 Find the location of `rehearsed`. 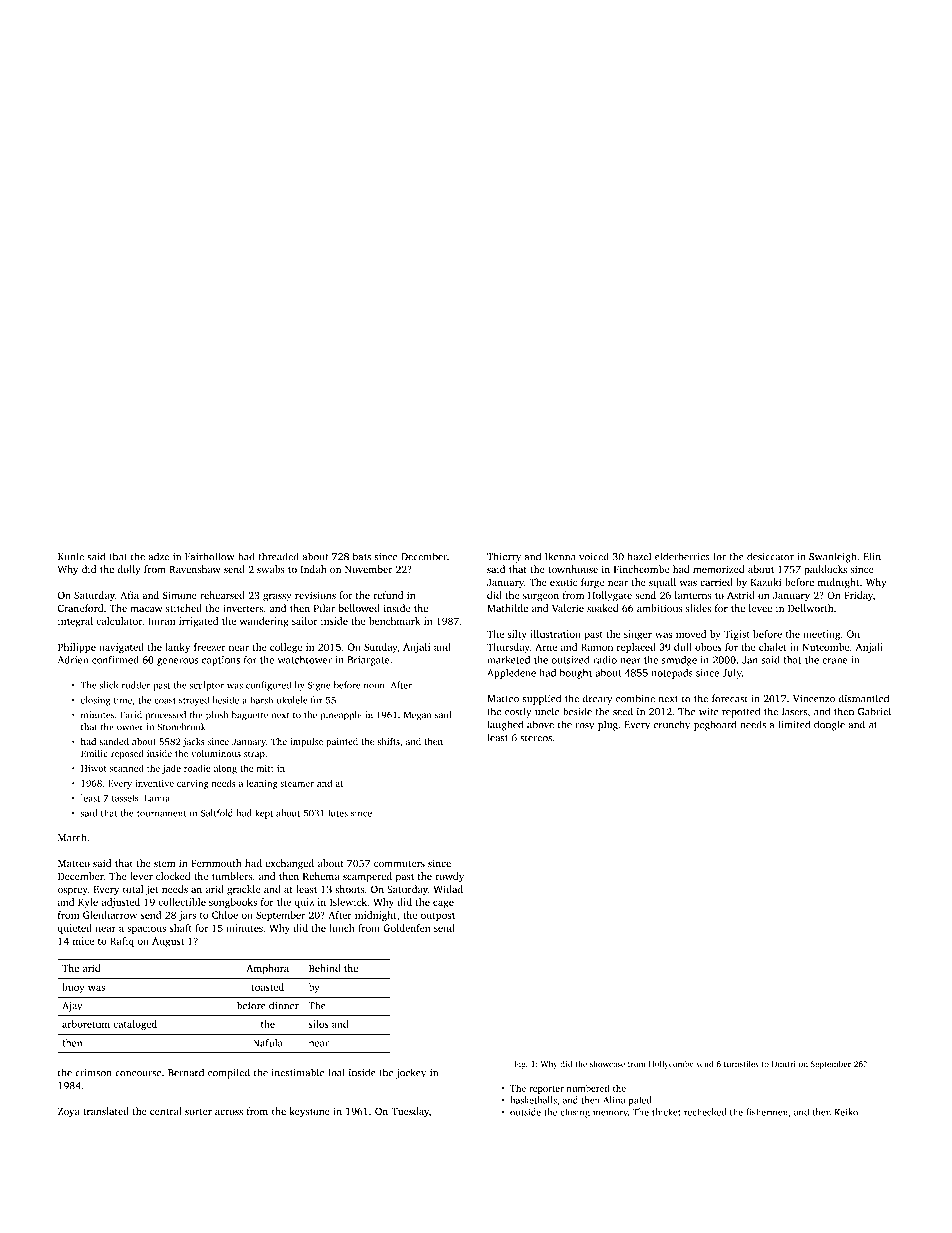

rehearsed is located at coordinates (222, 595).
